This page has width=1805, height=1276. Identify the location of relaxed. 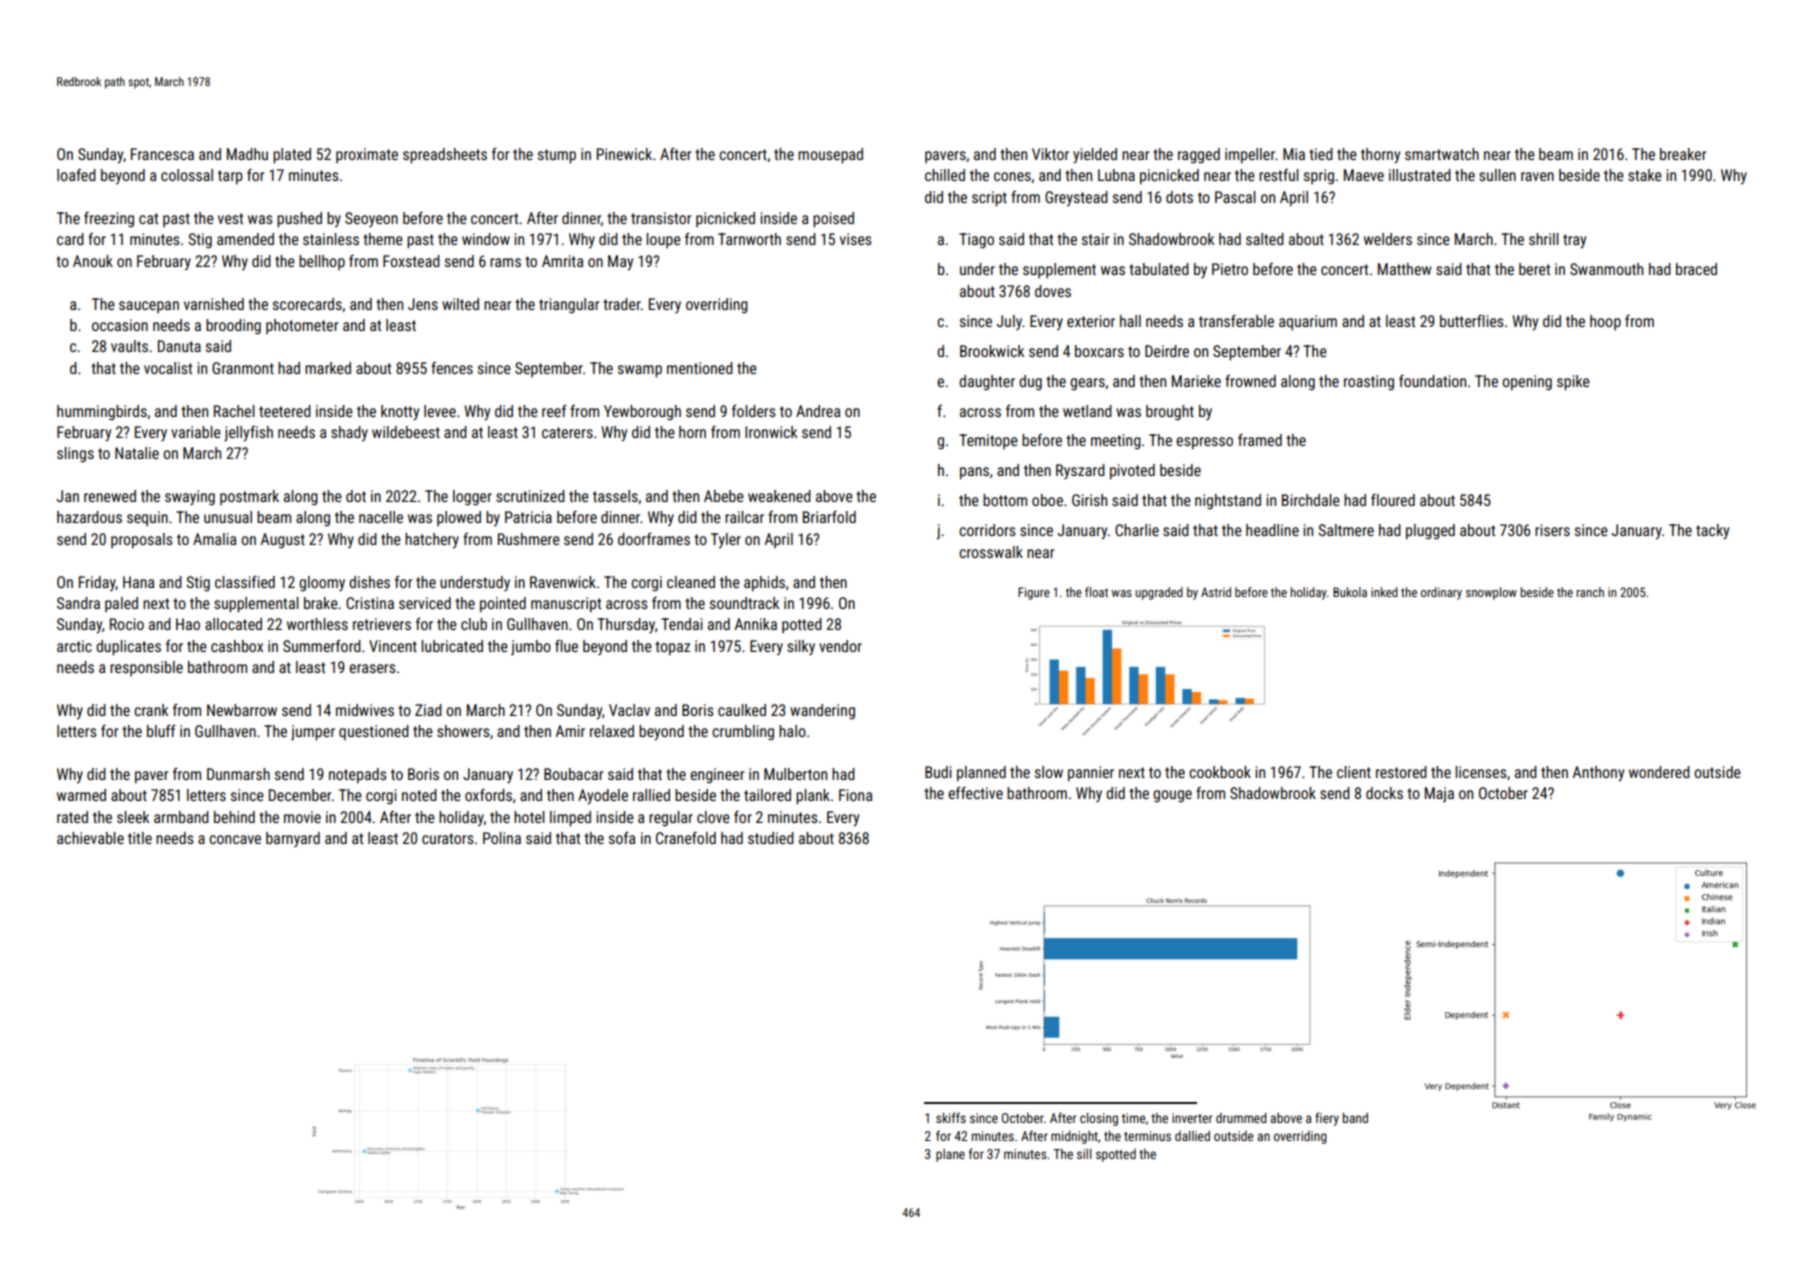
(612, 731).
